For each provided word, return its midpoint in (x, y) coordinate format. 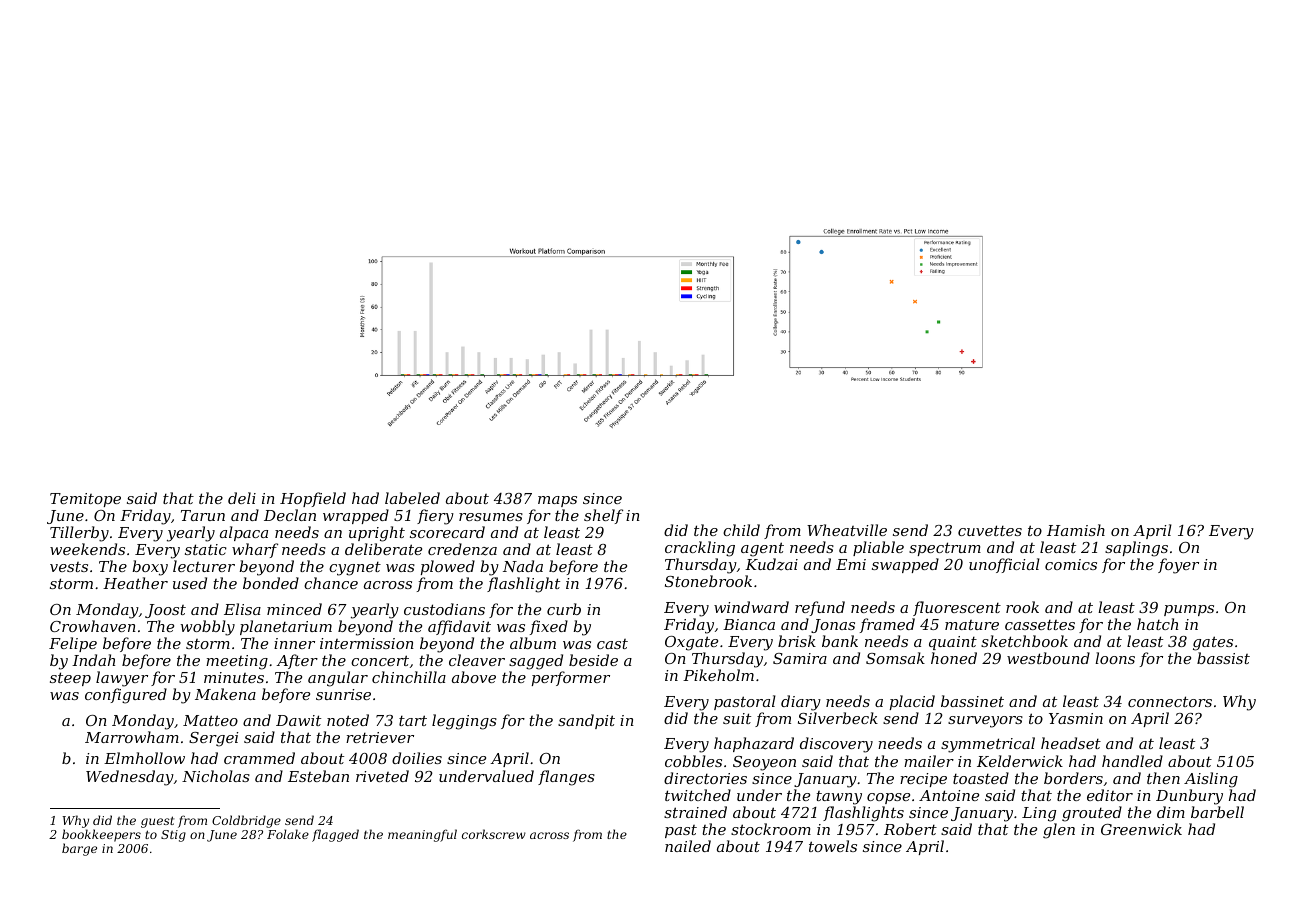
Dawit (298, 720)
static (206, 549)
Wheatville (847, 530)
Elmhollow (144, 758)
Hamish (1076, 530)
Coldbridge (246, 821)
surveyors (985, 722)
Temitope (85, 500)
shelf (603, 516)
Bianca (749, 624)
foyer (1178, 566)
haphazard (754, 744)
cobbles (693, 761)
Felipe (73, 644)
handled (1132, 761)
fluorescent (957, 608)
